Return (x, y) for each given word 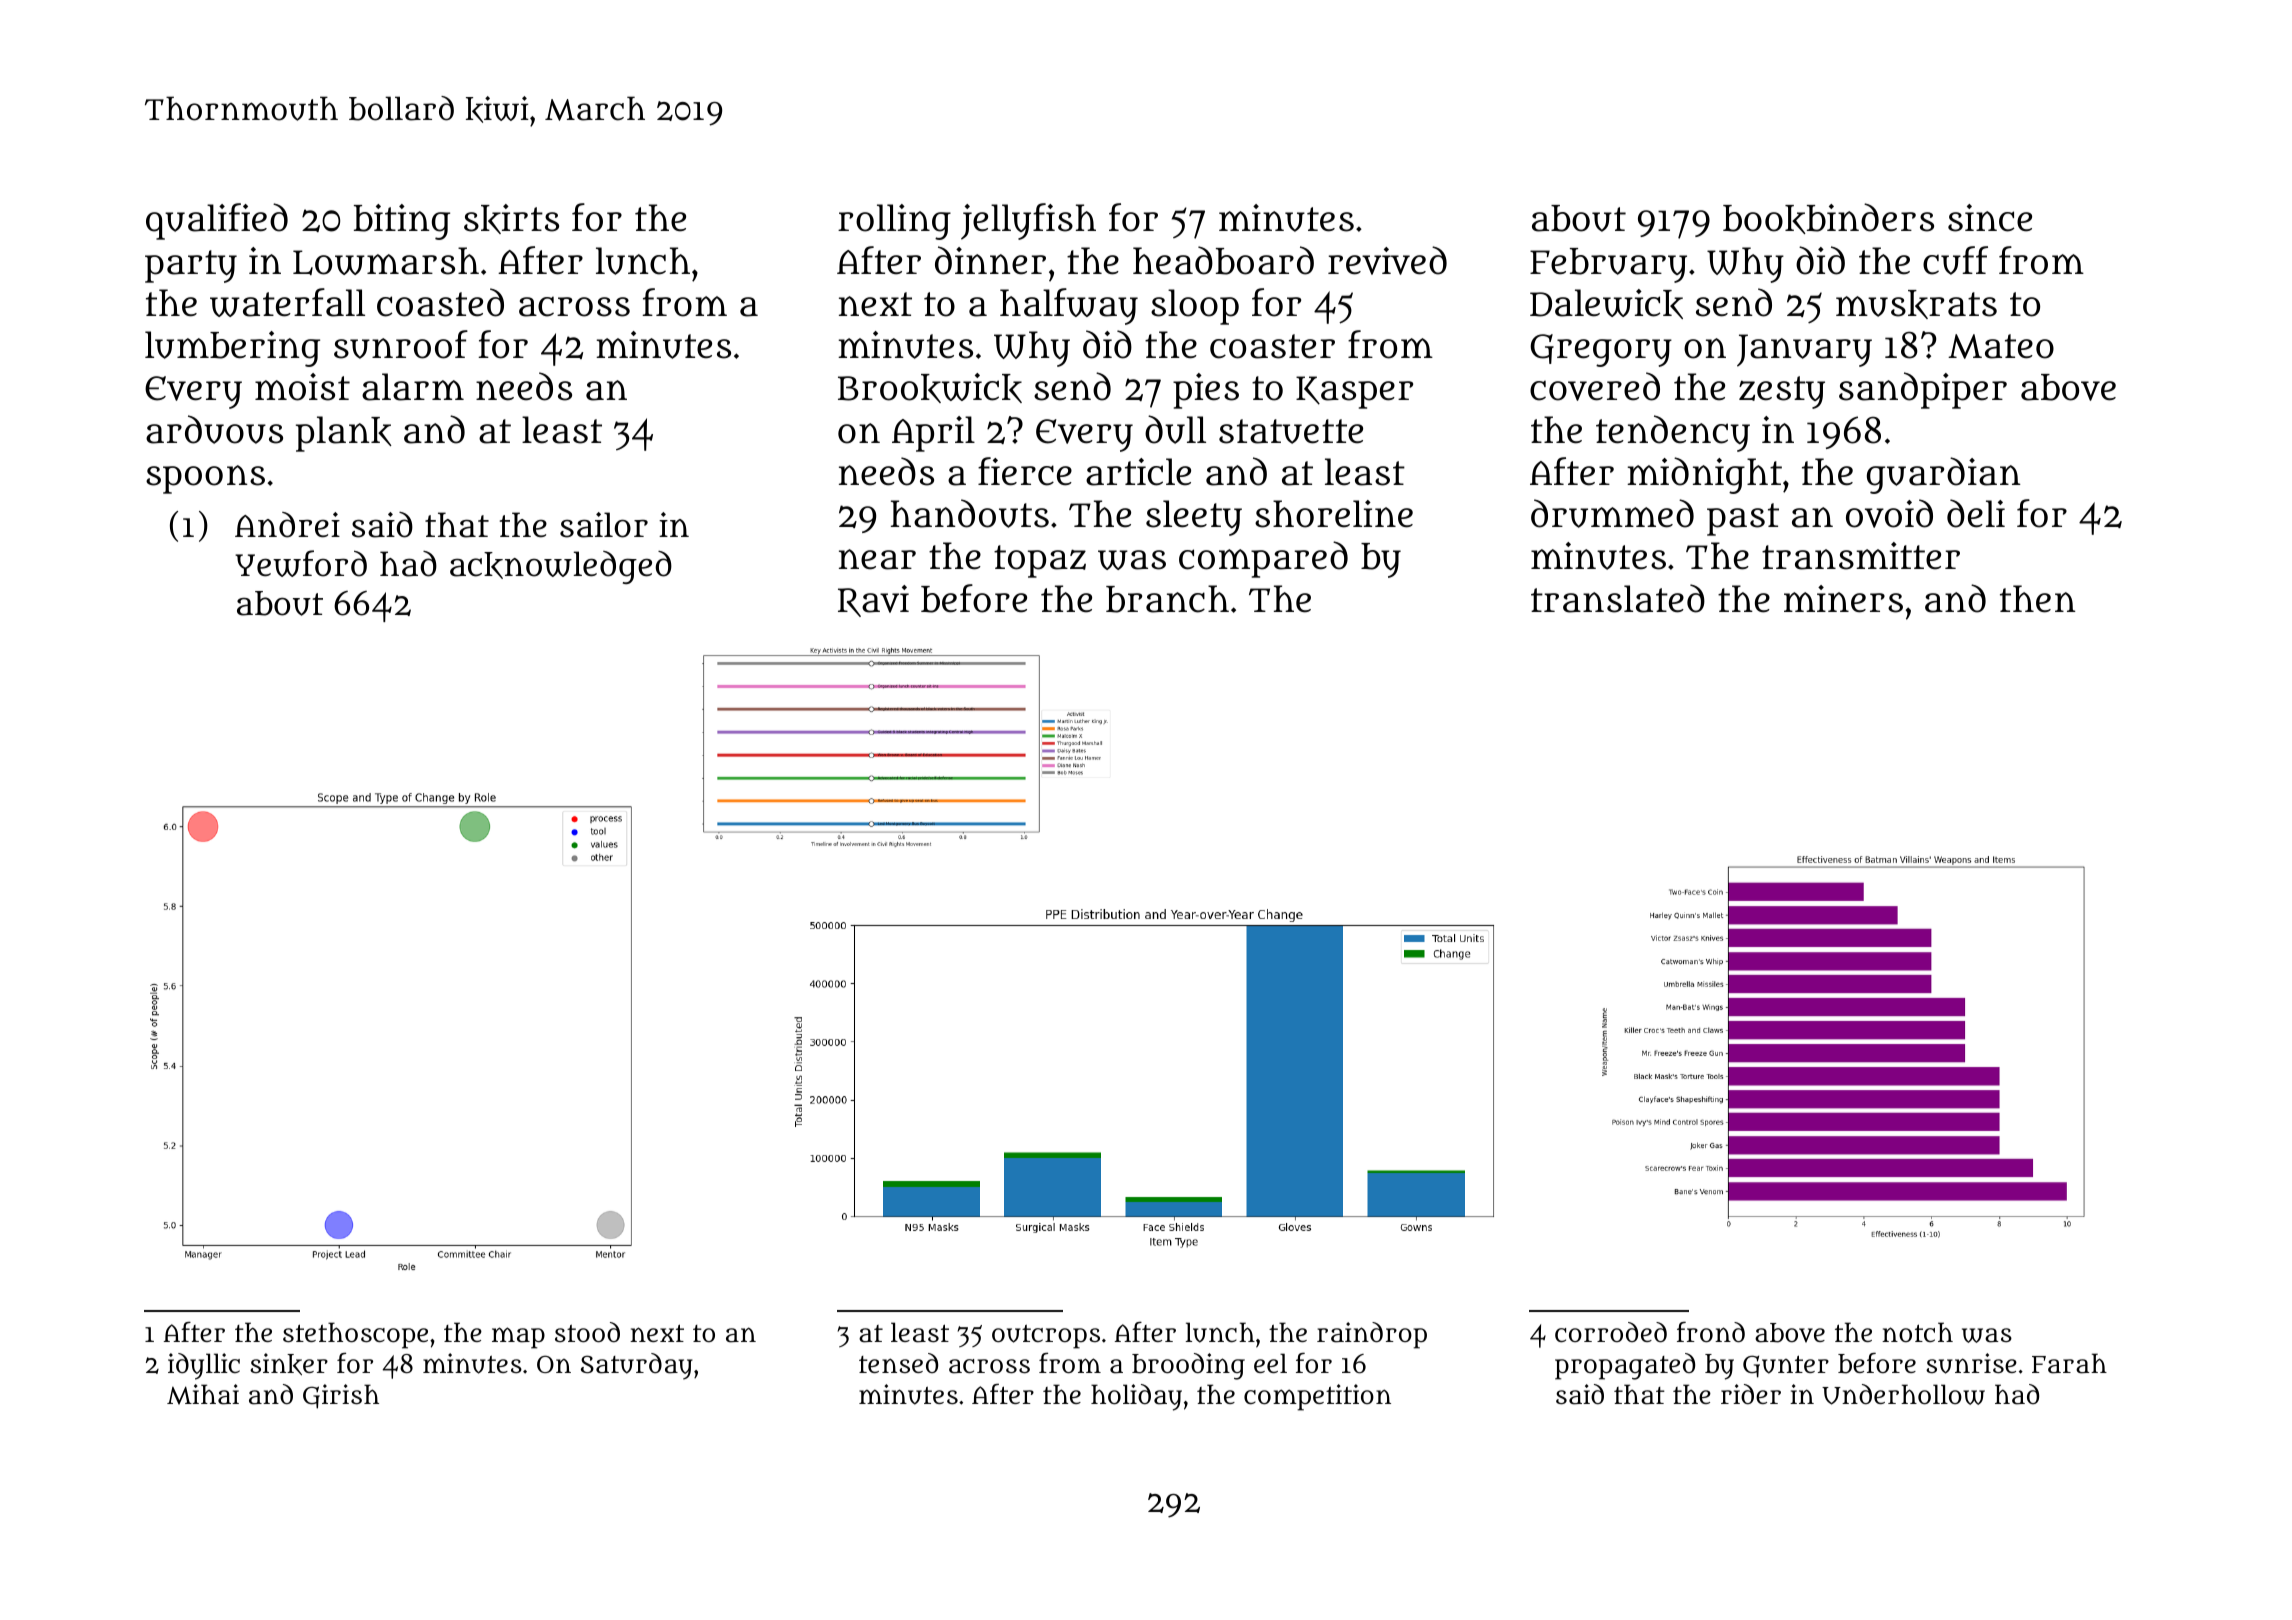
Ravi (873, 601)
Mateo (2001, 346)
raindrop (1372, 1335)
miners (1843, 599)
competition (1317, 1397)
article (1138, 472)
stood (587, 1332)
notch (1917, 1332)
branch (1167, 599)
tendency (1673, 433)
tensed (898, 1363)
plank (344, 434)
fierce (1025, 471)
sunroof (401, 344)
